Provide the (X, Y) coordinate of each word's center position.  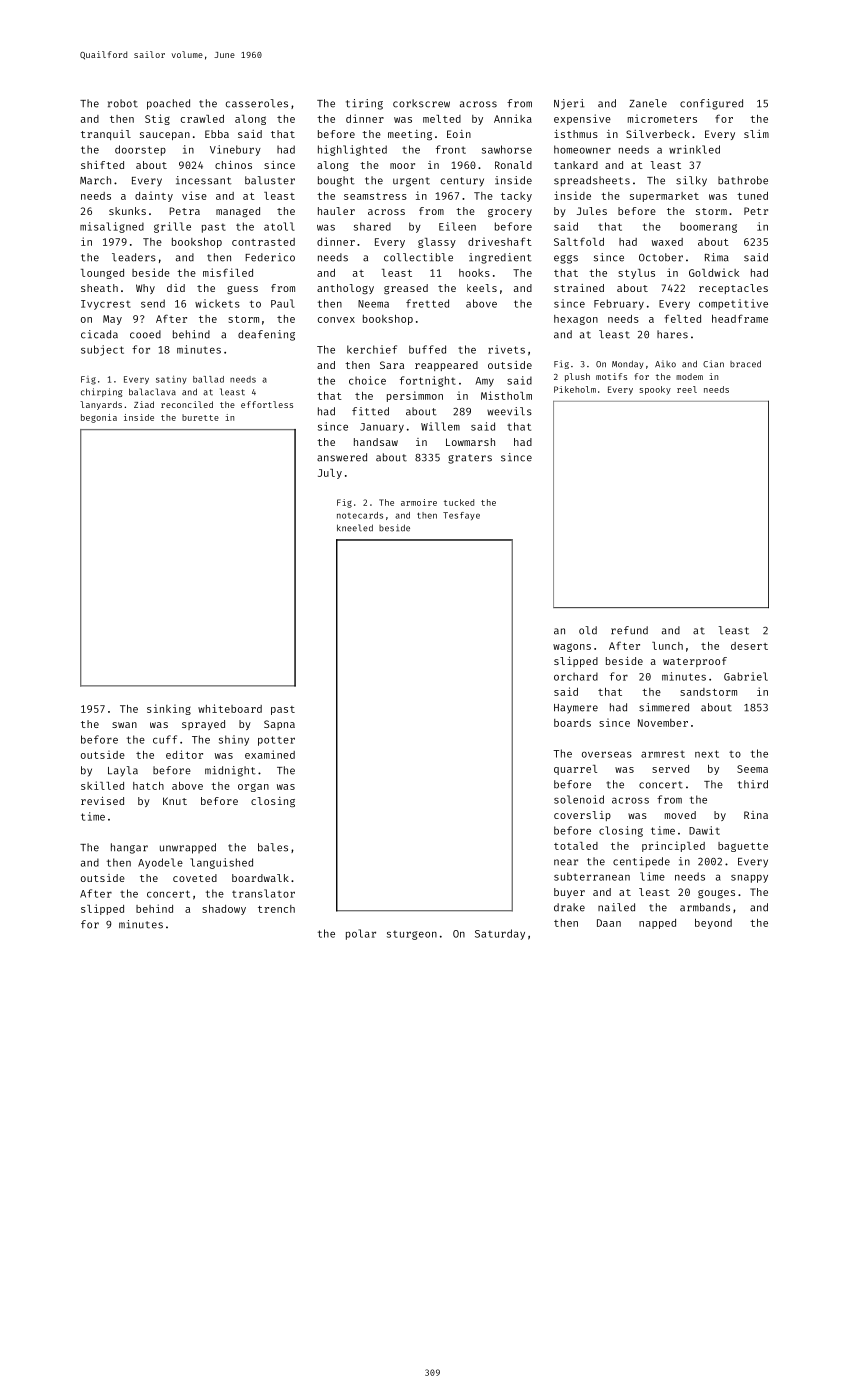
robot (123, 103)
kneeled (355, 528)
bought (336, 181)
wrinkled (694, 149)
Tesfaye (461, 516)
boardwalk (260, 878)
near (566, 862)
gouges (716, 894)
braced (745, 364)
